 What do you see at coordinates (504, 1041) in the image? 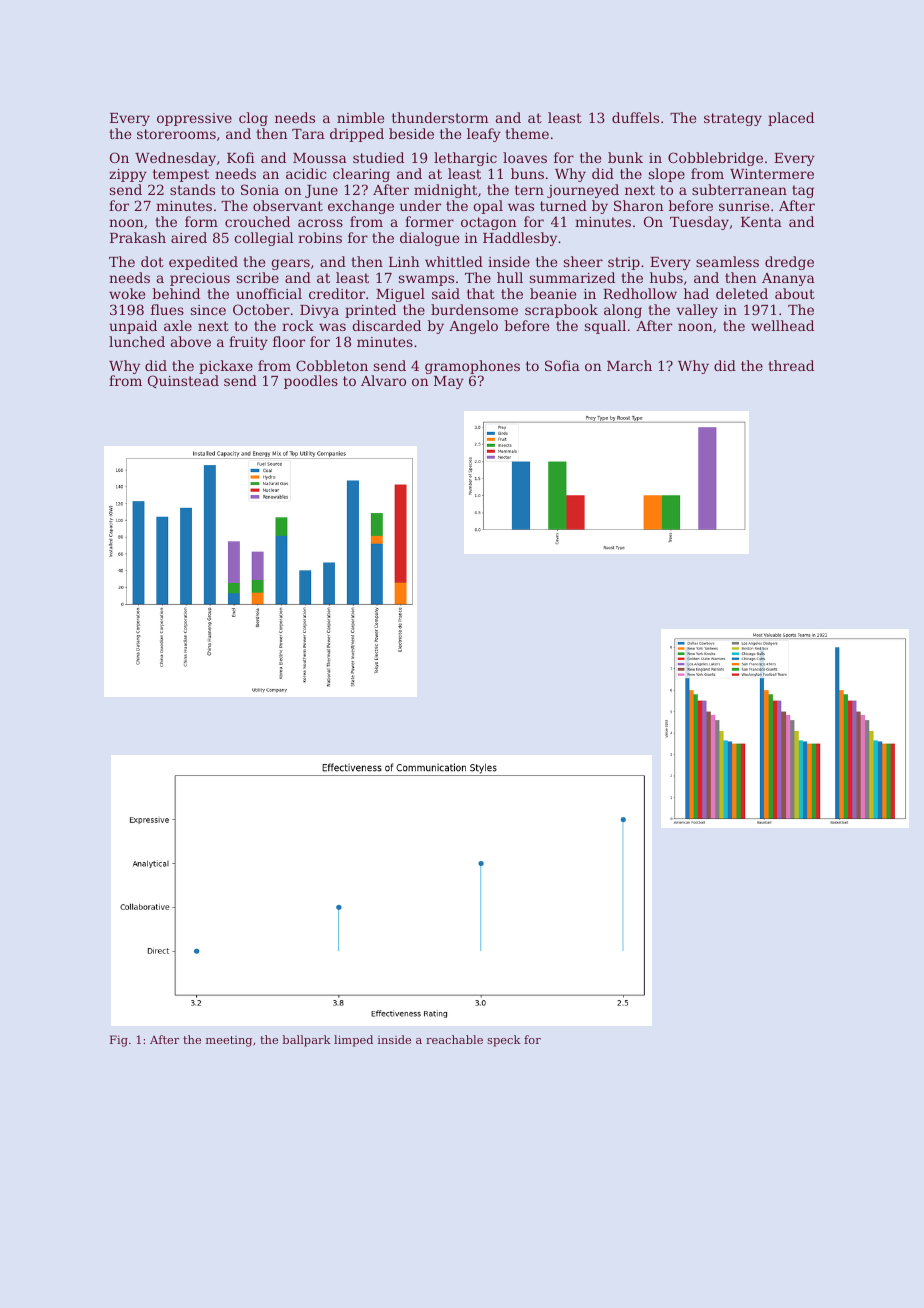
I see `speck` at bounding box center [504, 1041].
